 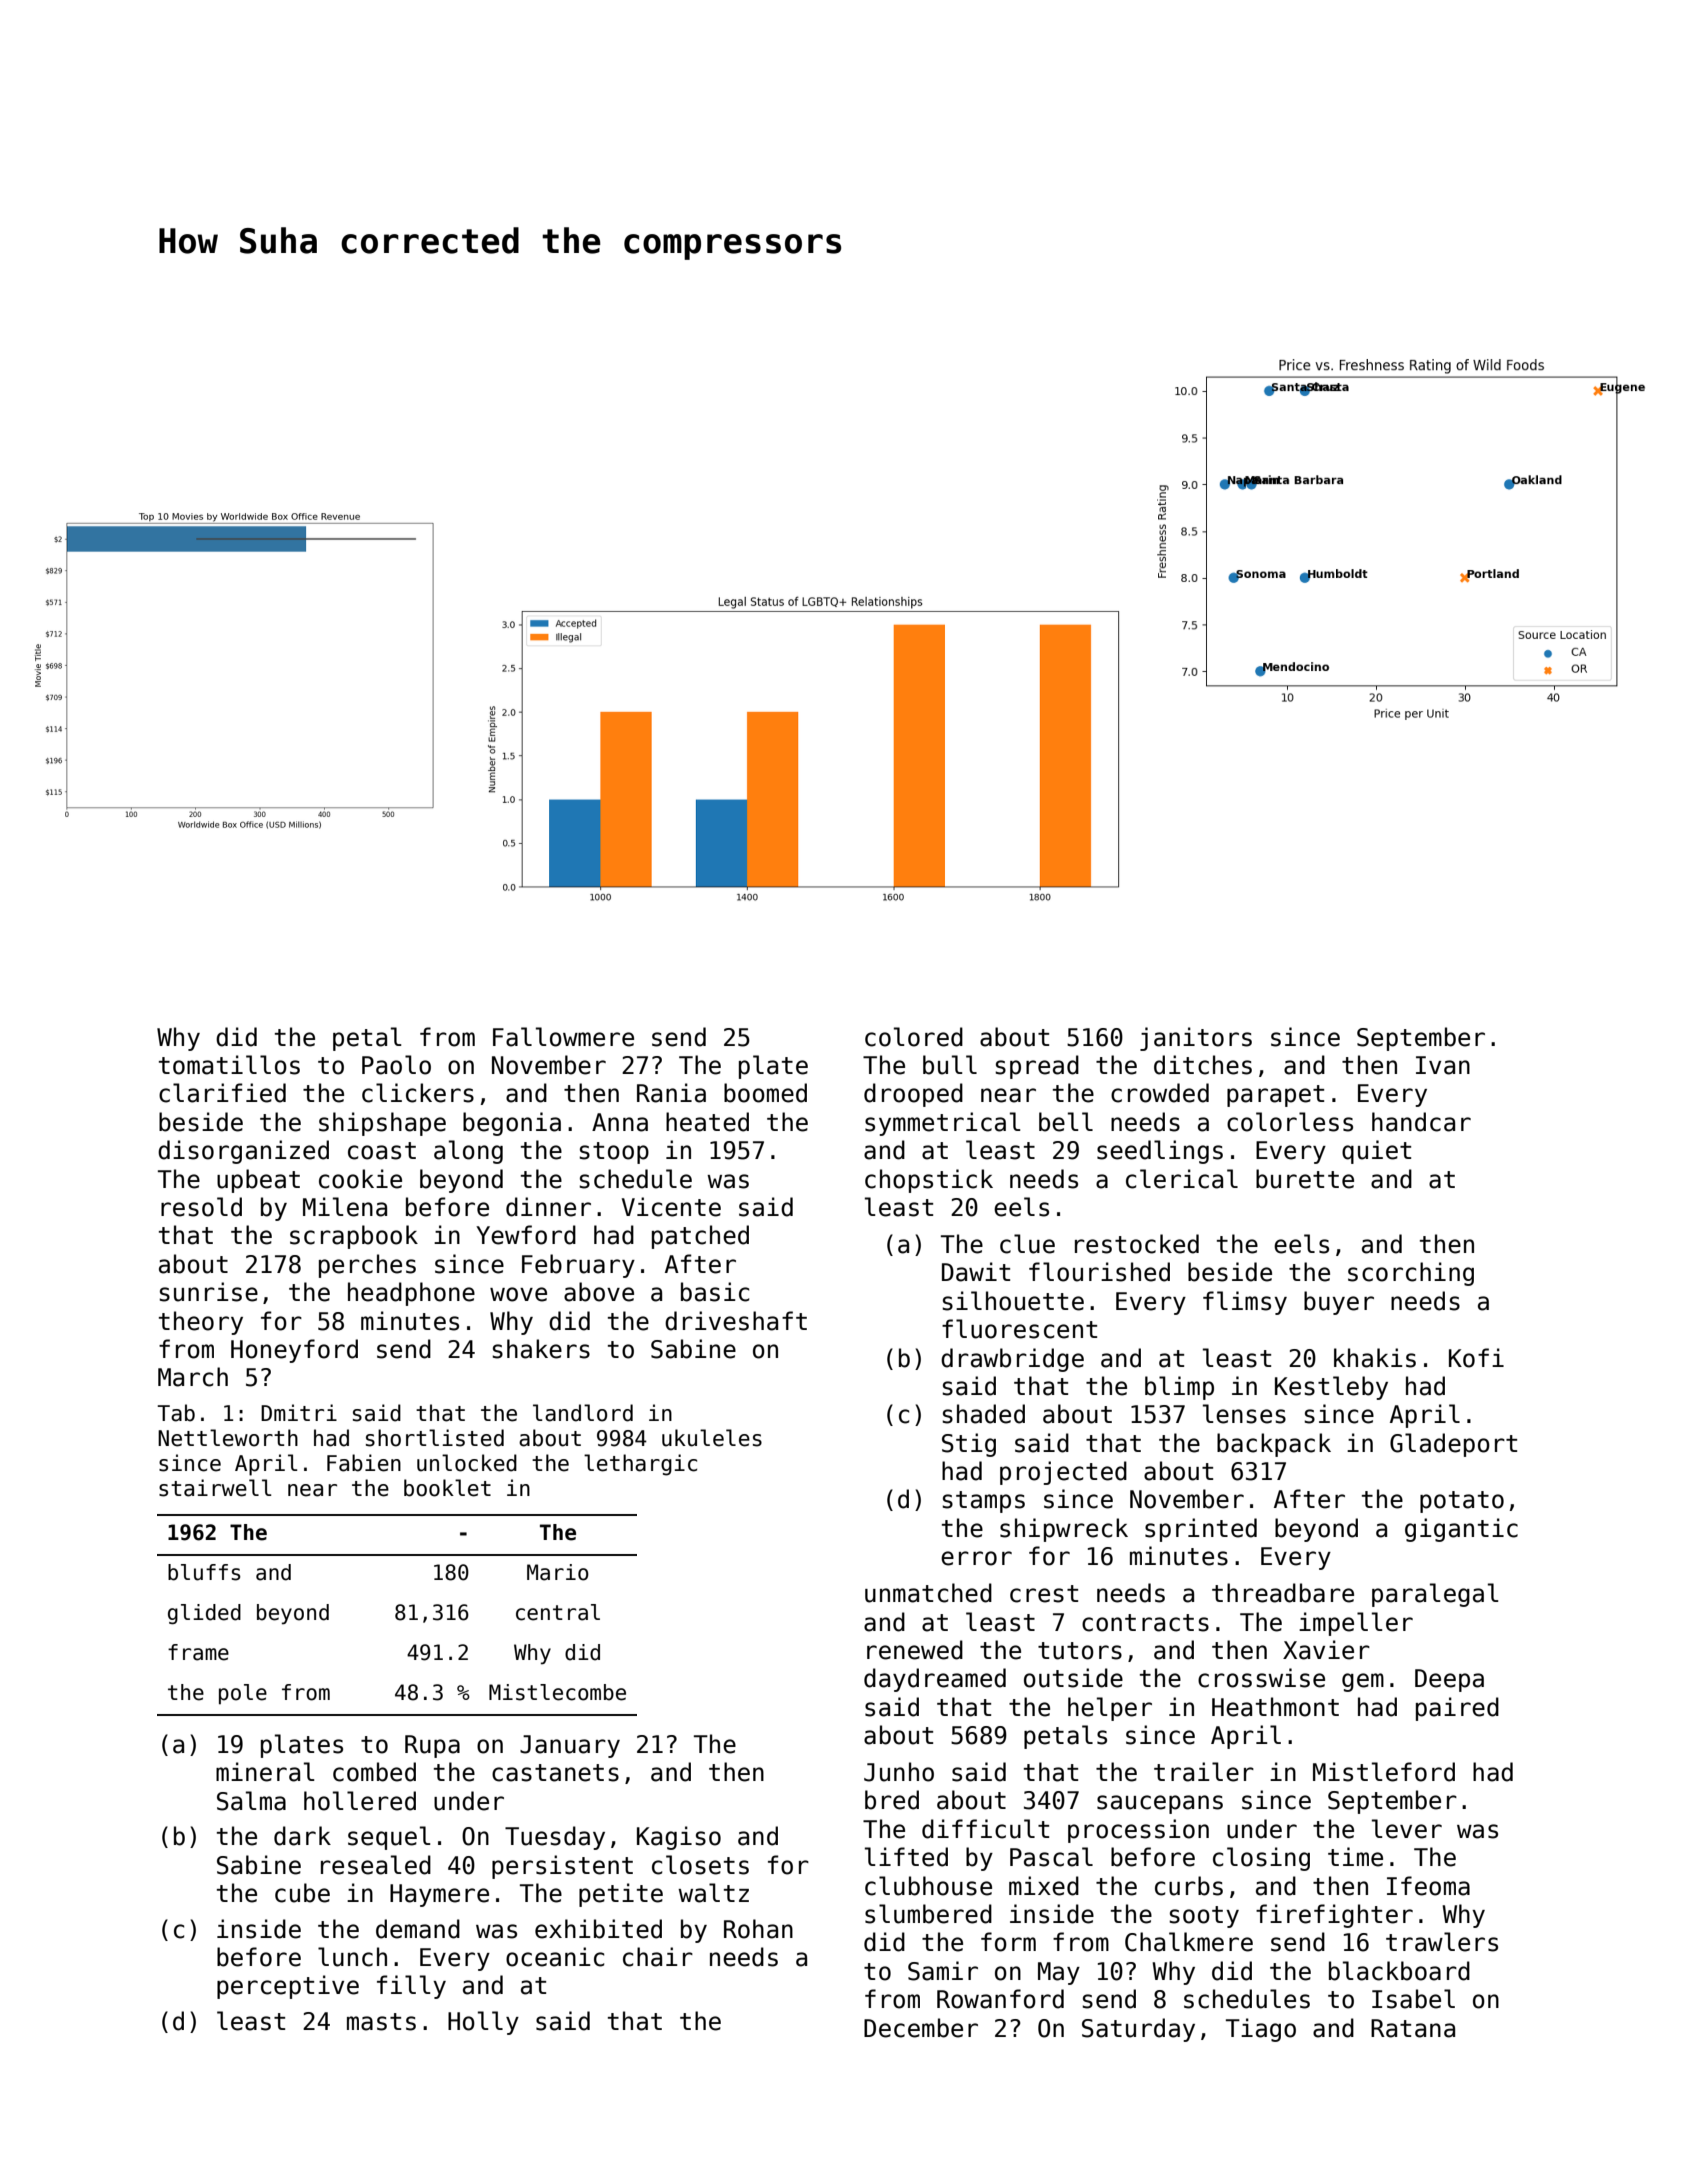 What do you see at coordinates (483, 2023) in the page?
I see `Holly` at bounding box center [483, 2023].
